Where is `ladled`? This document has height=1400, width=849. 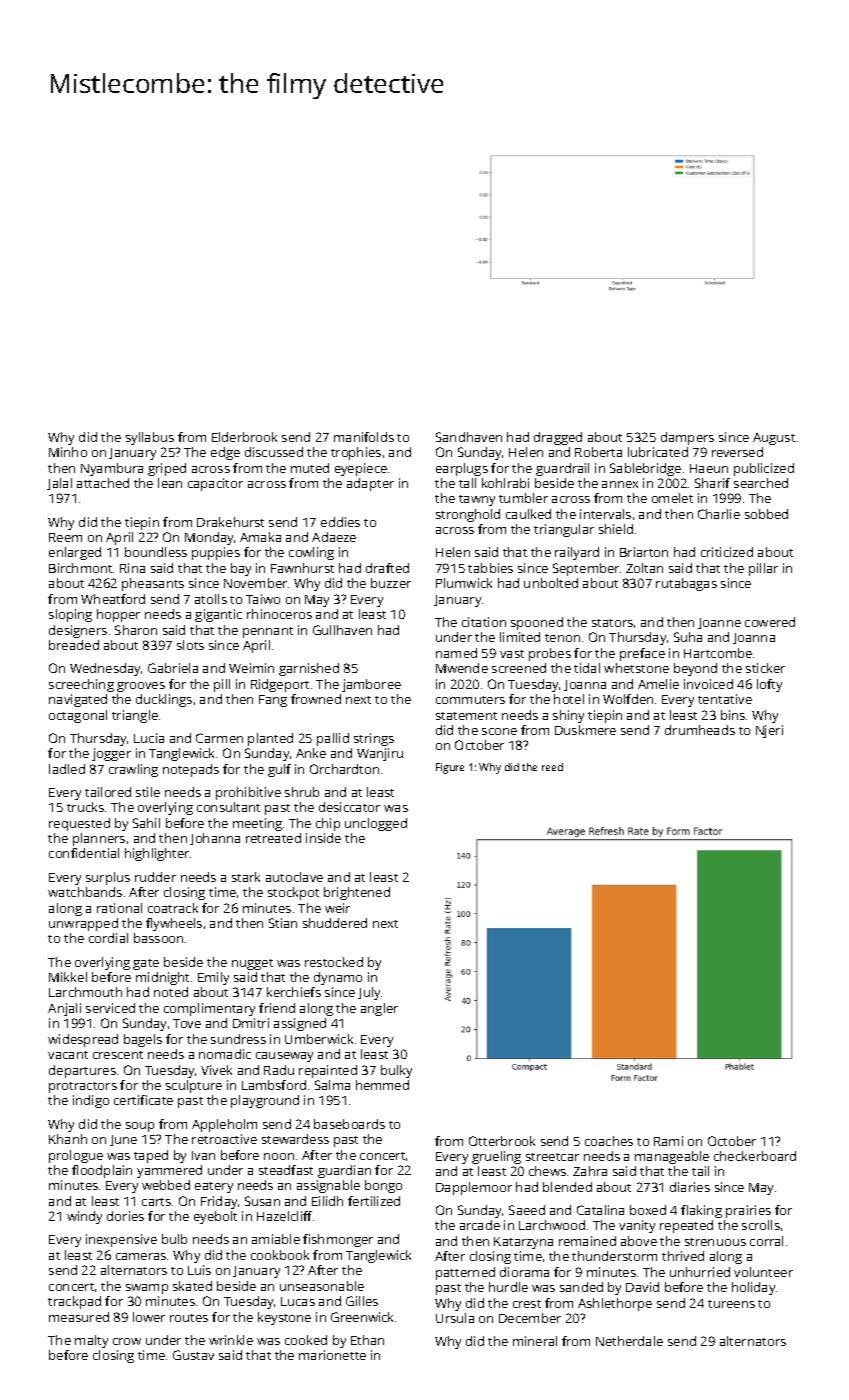
ladled is located at coordinates (67, 769).
